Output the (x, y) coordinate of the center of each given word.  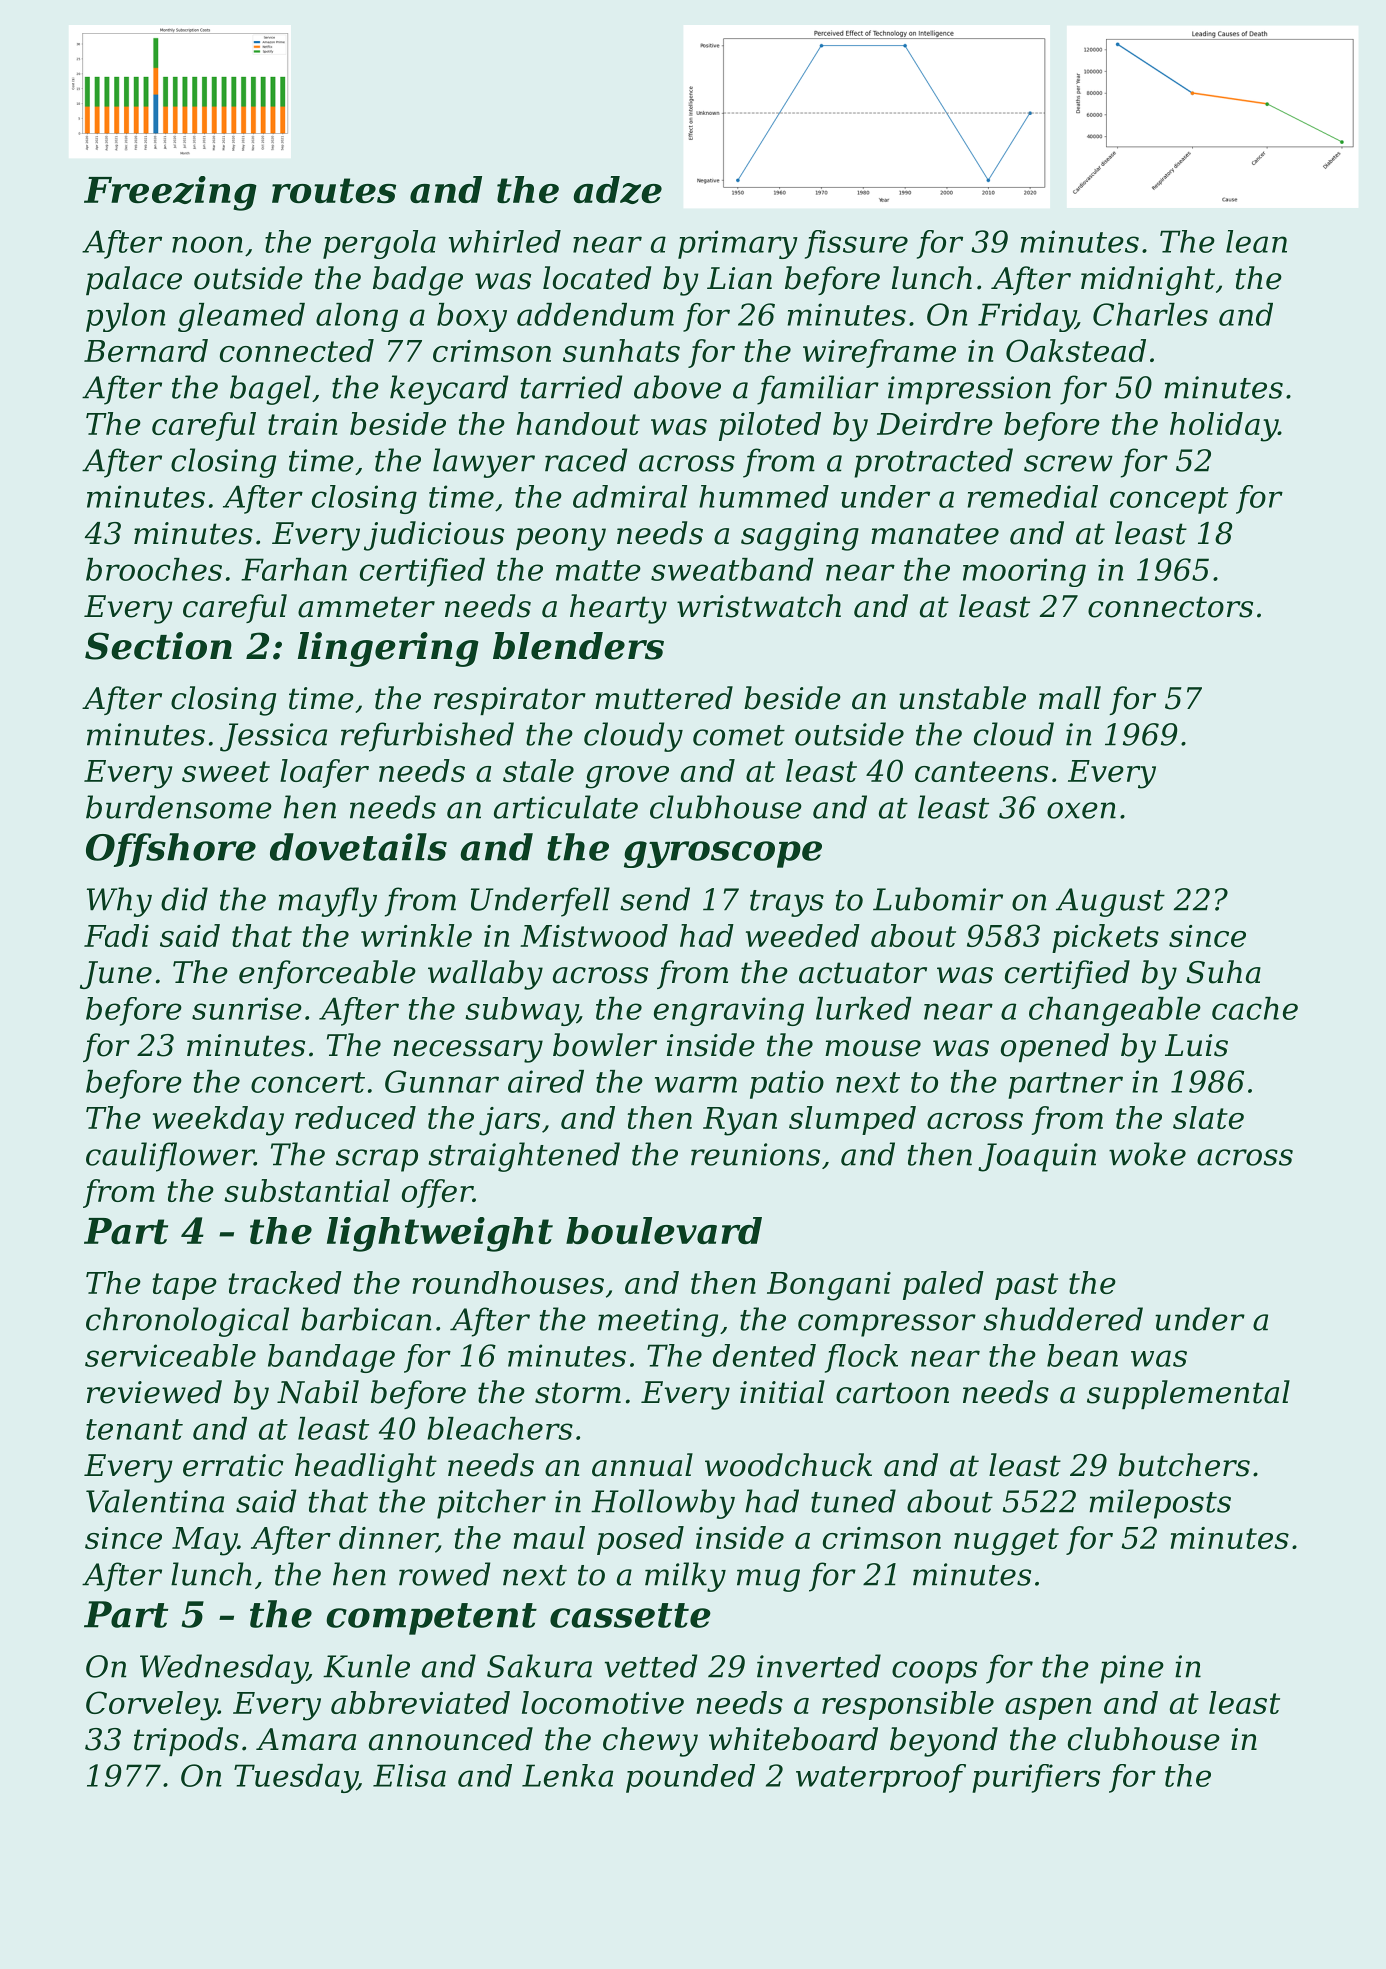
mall (1070, 698)
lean (1256, 241)
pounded (690, 1778)
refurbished (427, 737)
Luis (1196, 1045)
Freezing (170, 193)
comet (739, 735)
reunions (755, 1154)
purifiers (1036, 1778)
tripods (186, 1741)
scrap (377, 1160)
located (597, 278)
